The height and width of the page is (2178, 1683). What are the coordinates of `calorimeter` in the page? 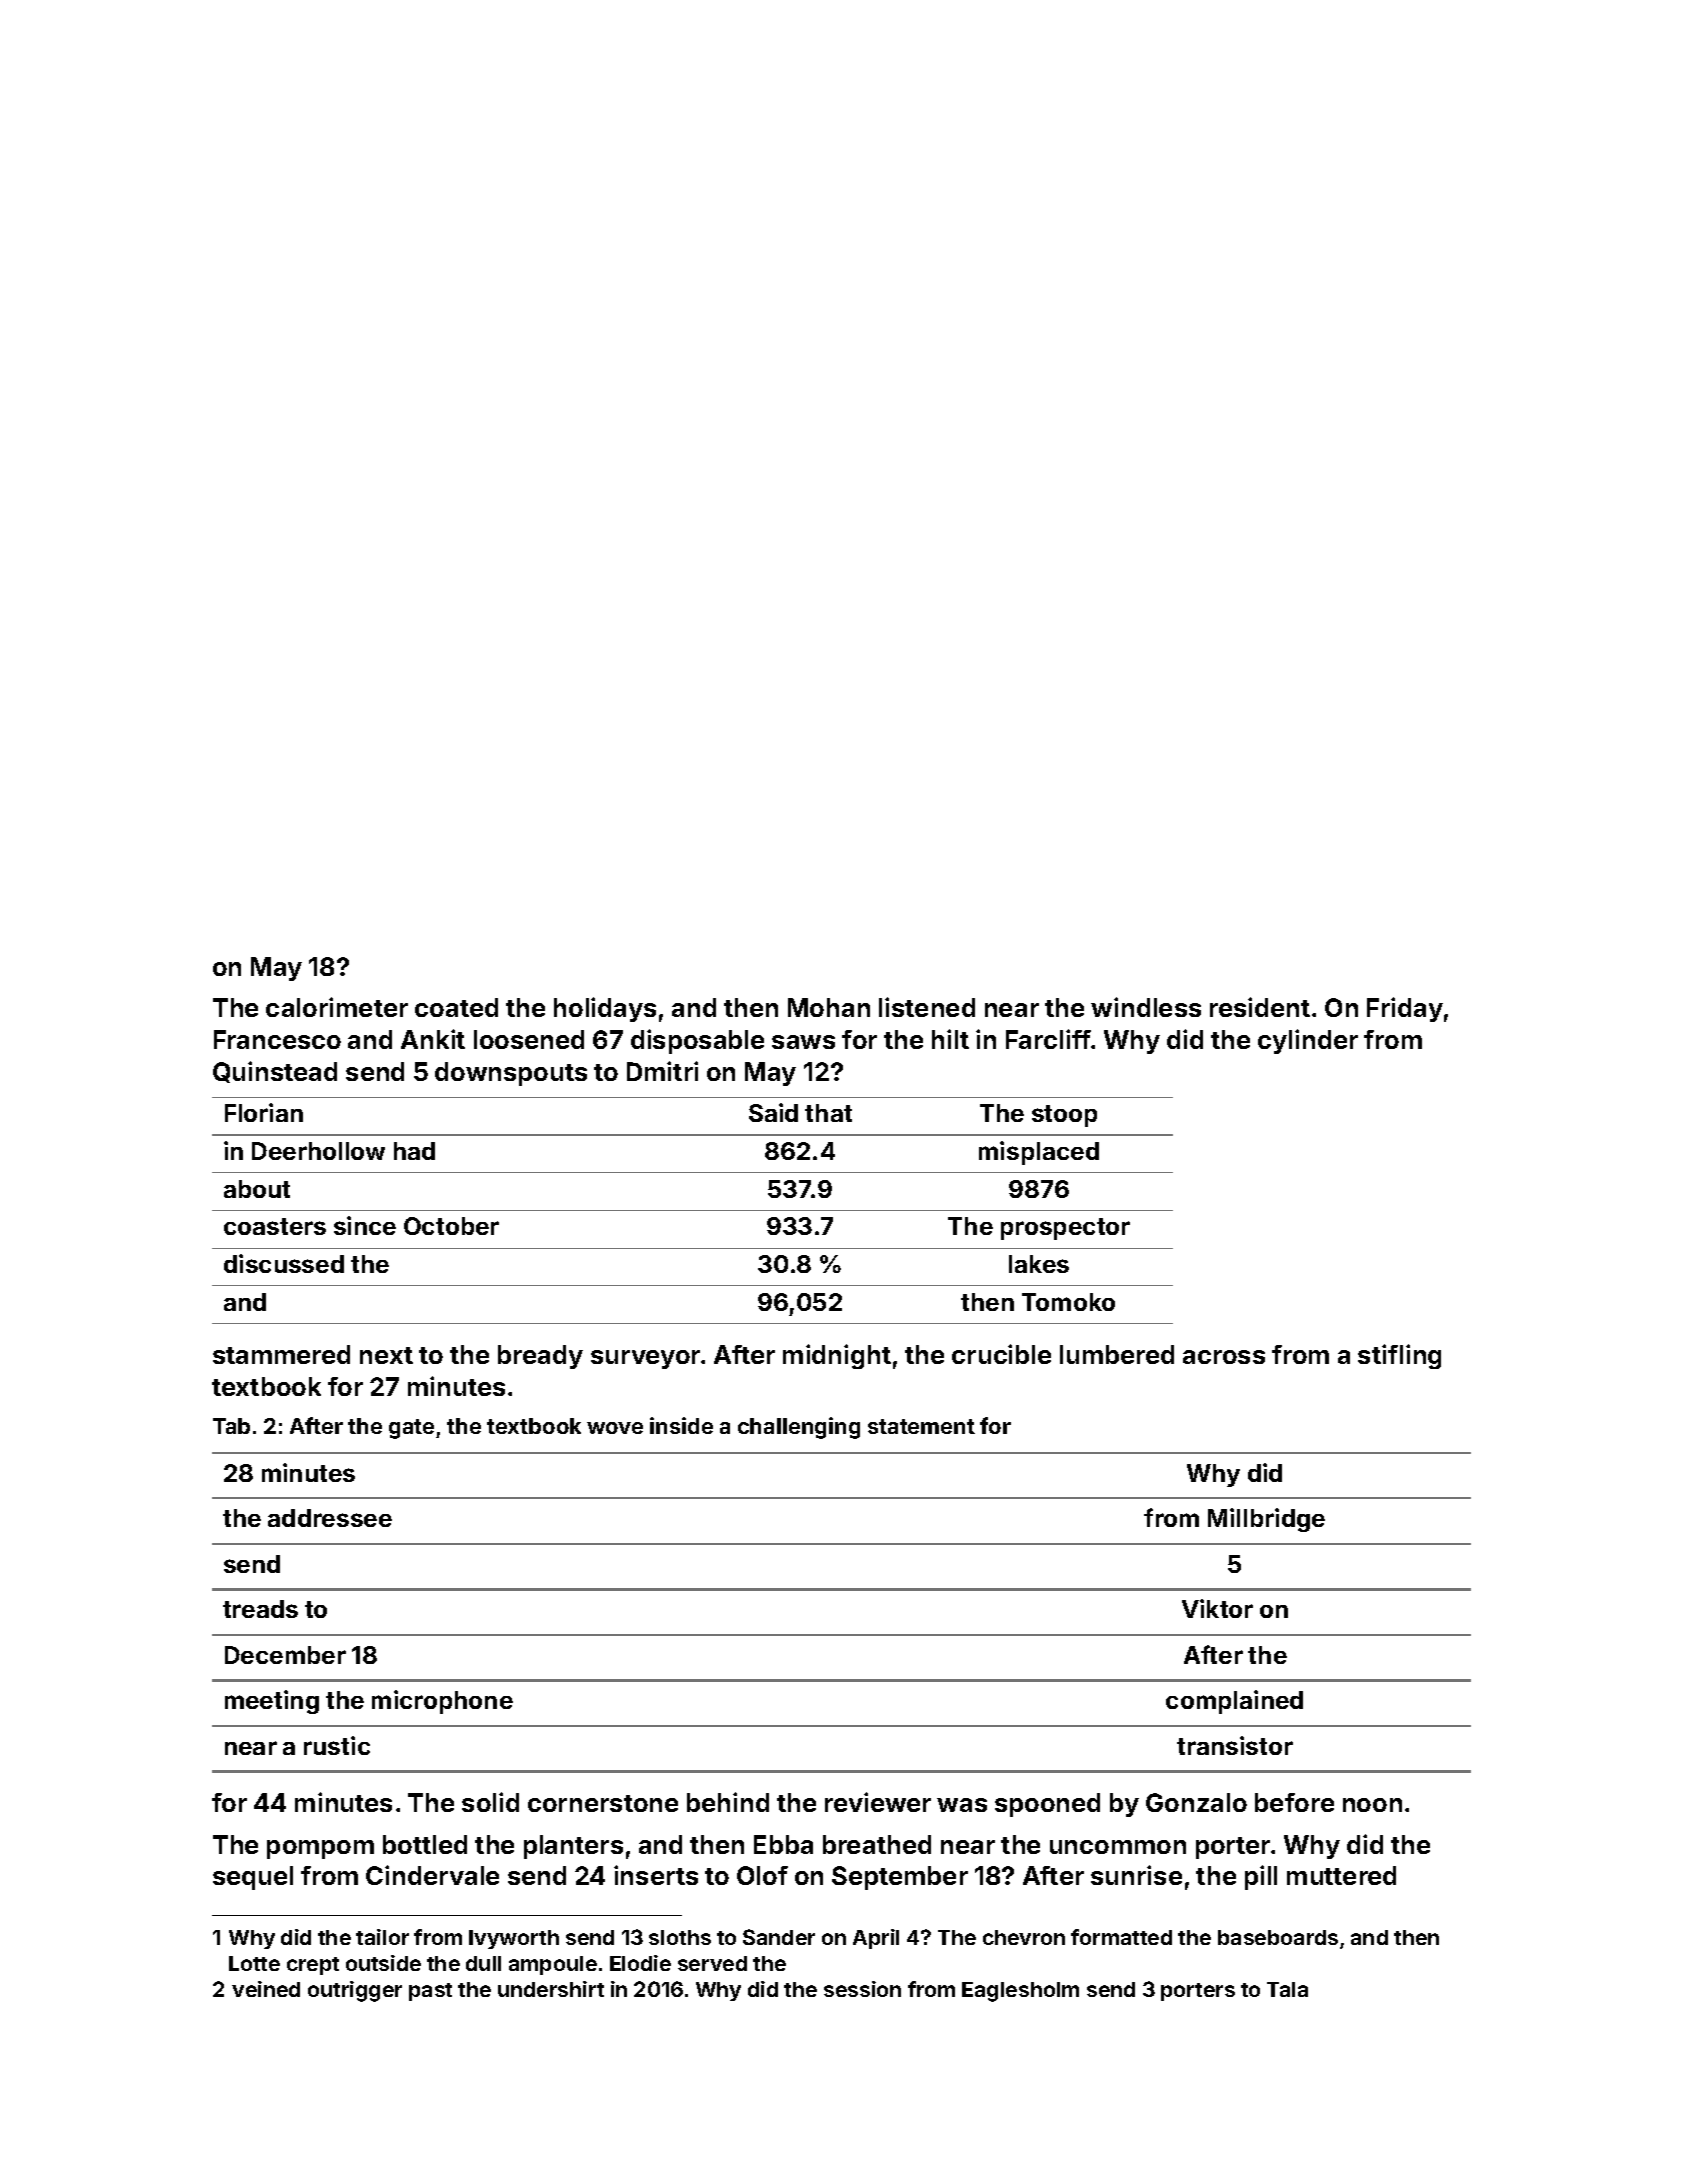 It's located at (337, 1007).
